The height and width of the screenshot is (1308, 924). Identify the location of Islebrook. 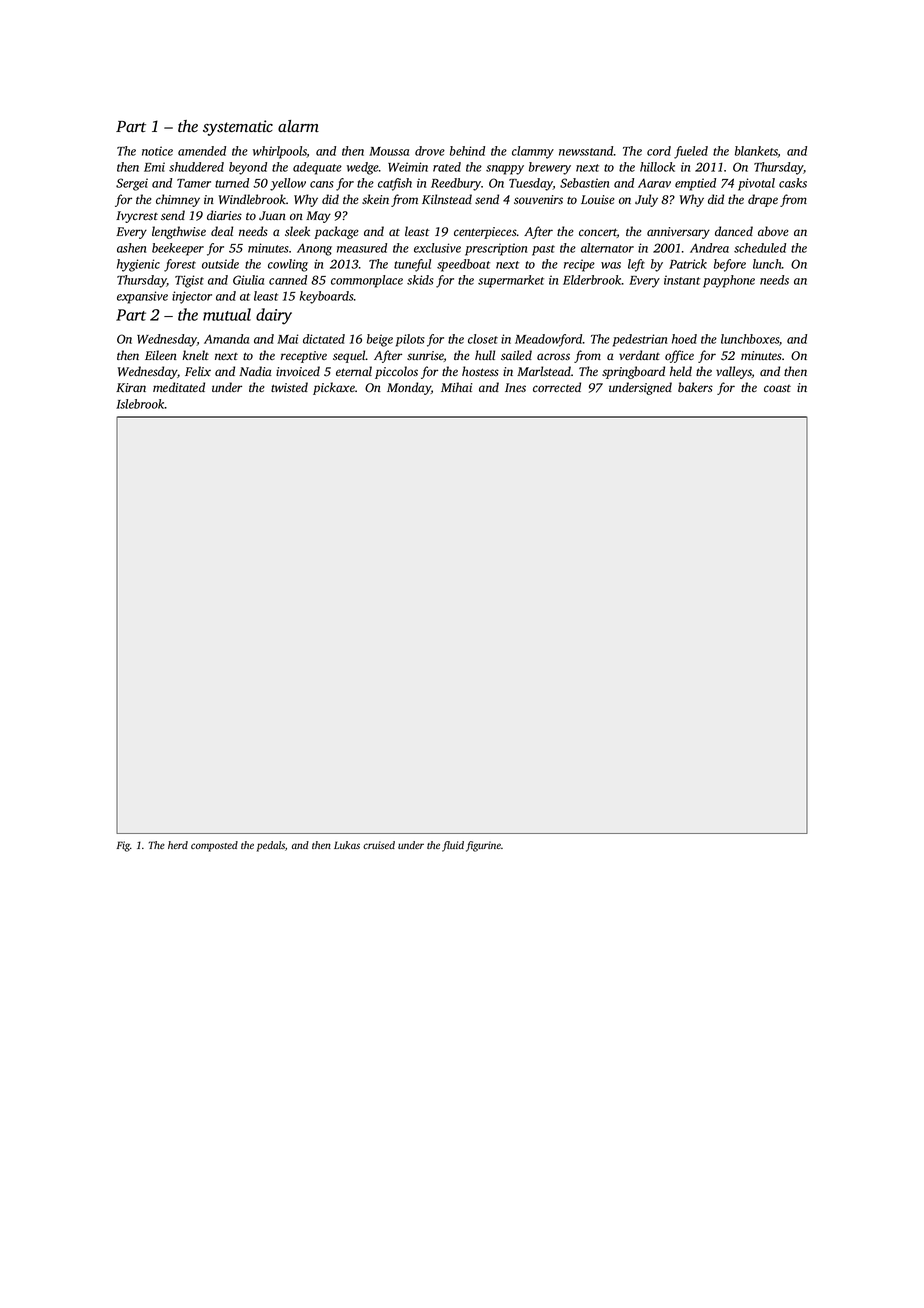
(140, 404).
